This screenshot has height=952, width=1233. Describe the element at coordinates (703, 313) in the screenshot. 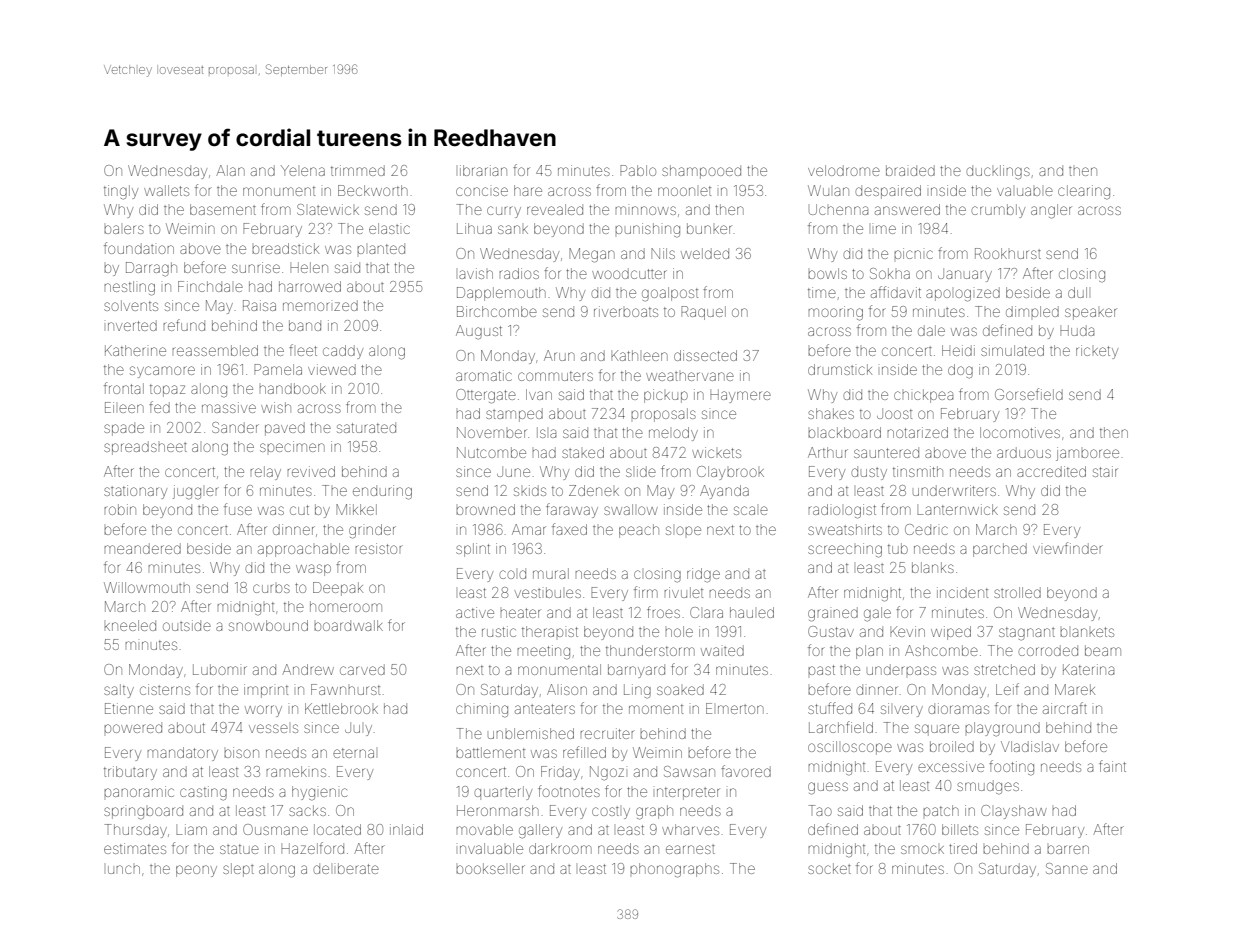

I see `Raquel` at that location.
